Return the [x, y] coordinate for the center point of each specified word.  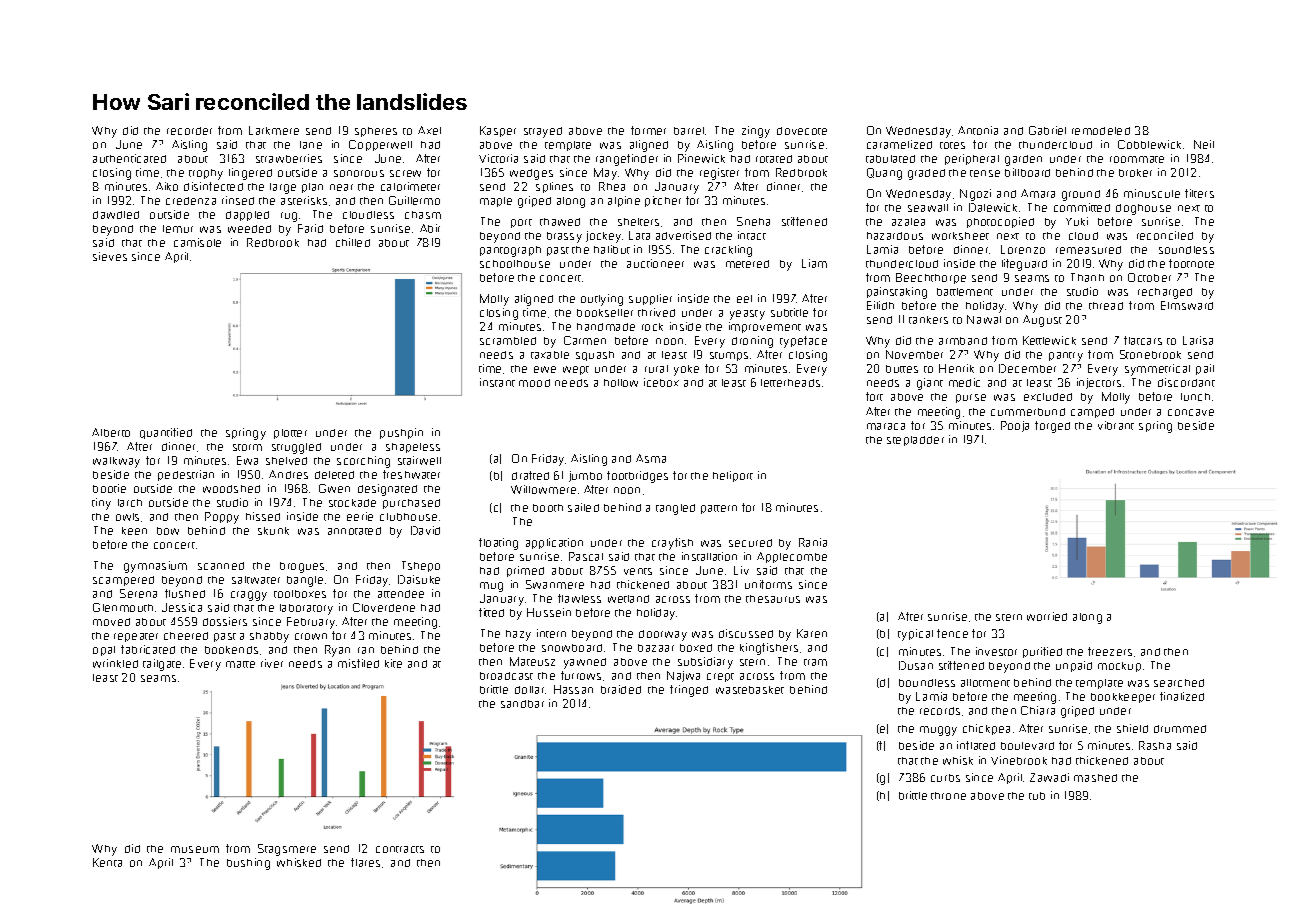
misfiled [358, 663]
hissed [263, 516]
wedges [531, 174]
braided [621, 689]
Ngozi [975, 195]
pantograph [510, 251]
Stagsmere [287, 850]
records [940, 711]
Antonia [978, 130]
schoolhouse [515, 264]
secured [750, 543]
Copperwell [380, 145]
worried [1047, 616]
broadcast [506, 676]
